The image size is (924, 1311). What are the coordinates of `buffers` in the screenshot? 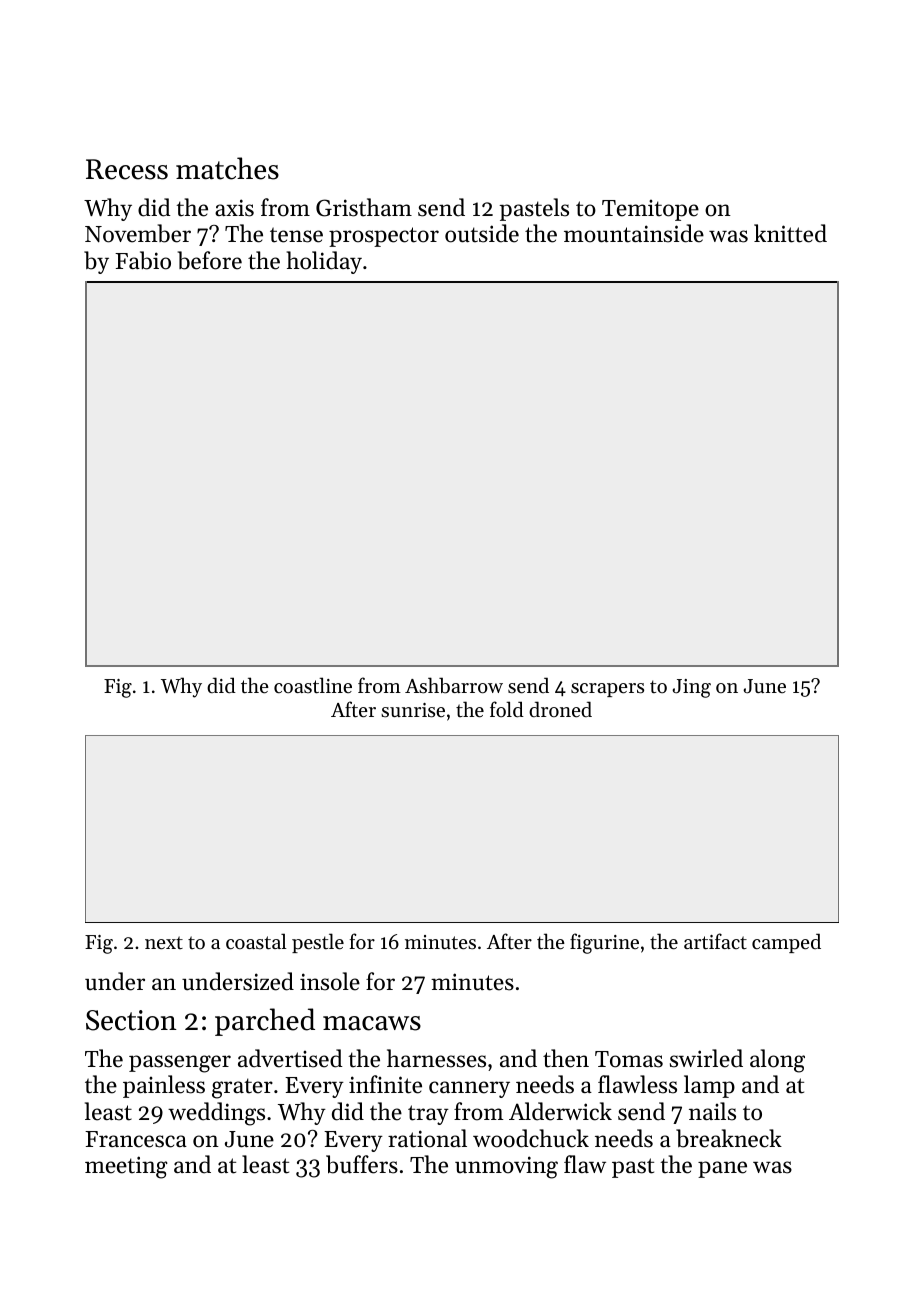 It's located at (362, 1164).
